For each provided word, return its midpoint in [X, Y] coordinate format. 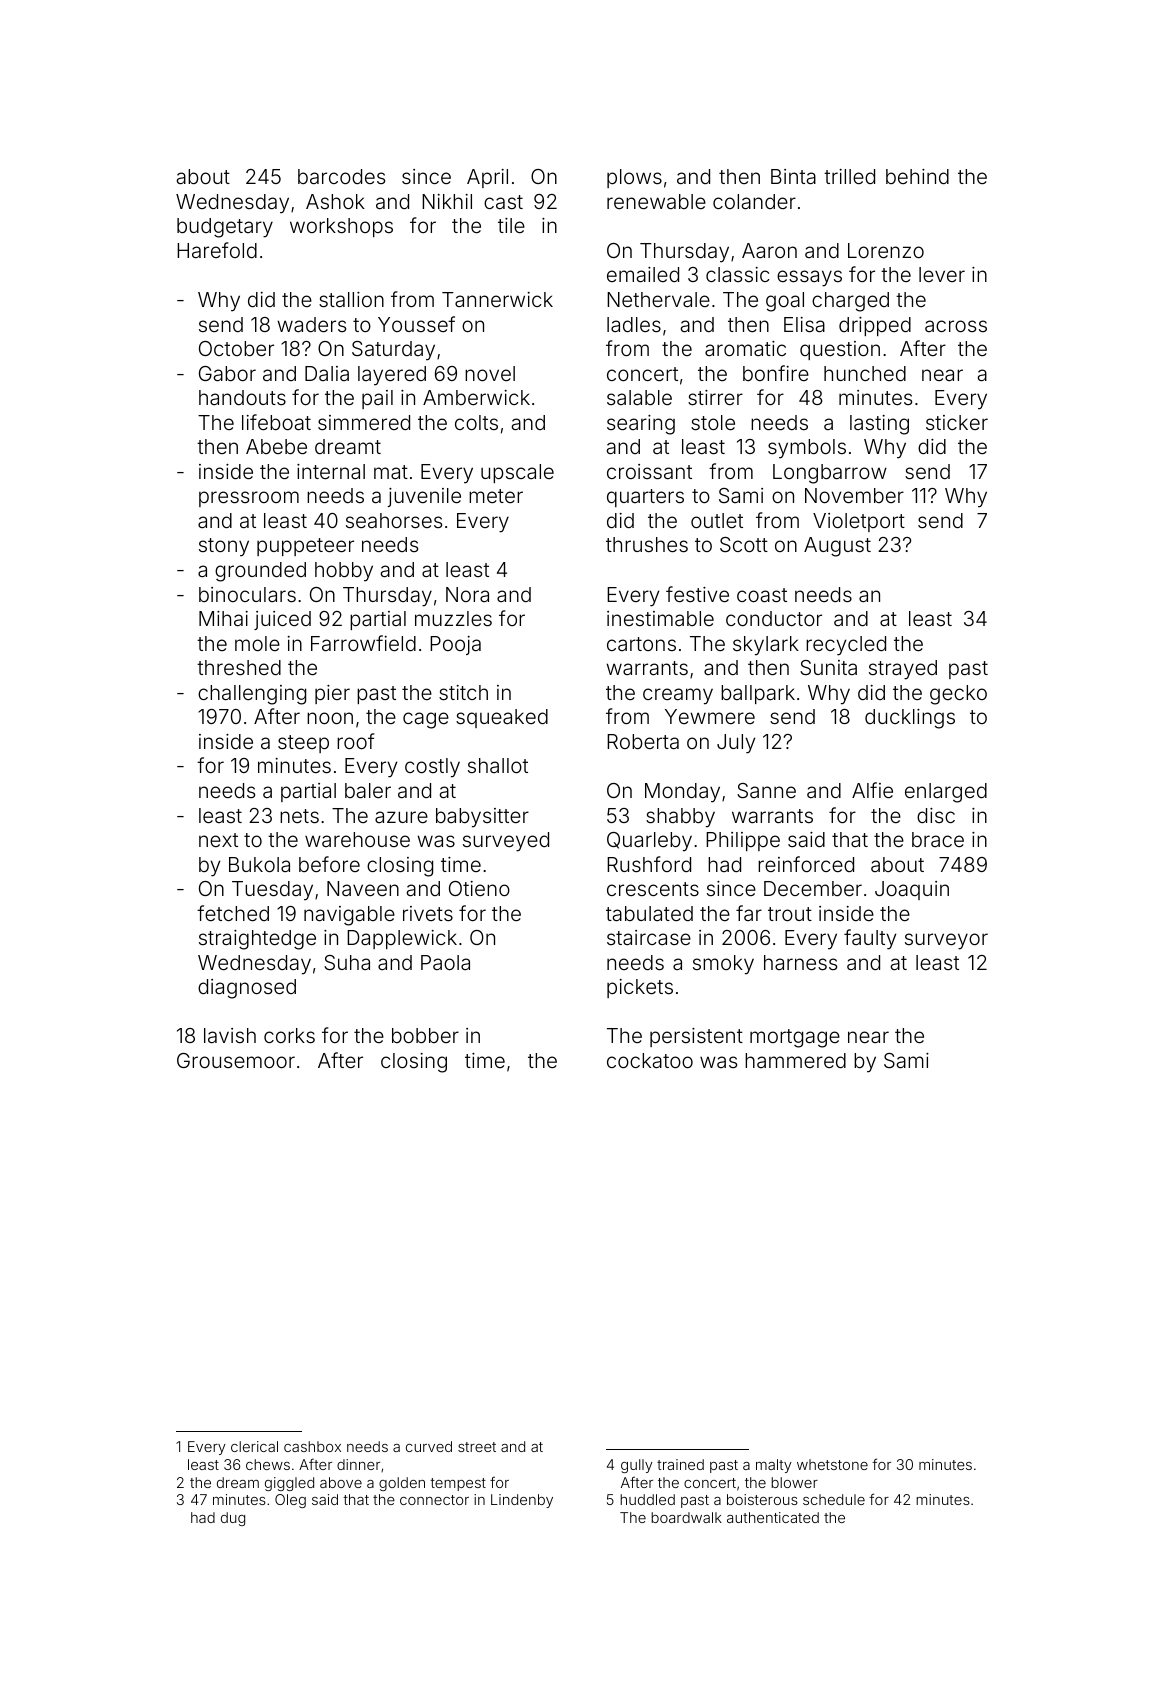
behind [917, 176]
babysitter [482, 818]
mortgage [795, 1038]
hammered [795, 1060]
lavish [230, 1035]
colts [476, 422]
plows [634, 178]
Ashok [335, 201]
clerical [254, 1446]
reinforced [806, 864]
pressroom [249, 499]
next [218, 840]
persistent [696, 1037]
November [854, 495]
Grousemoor [236, 1060]
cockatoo [650, 1060]
